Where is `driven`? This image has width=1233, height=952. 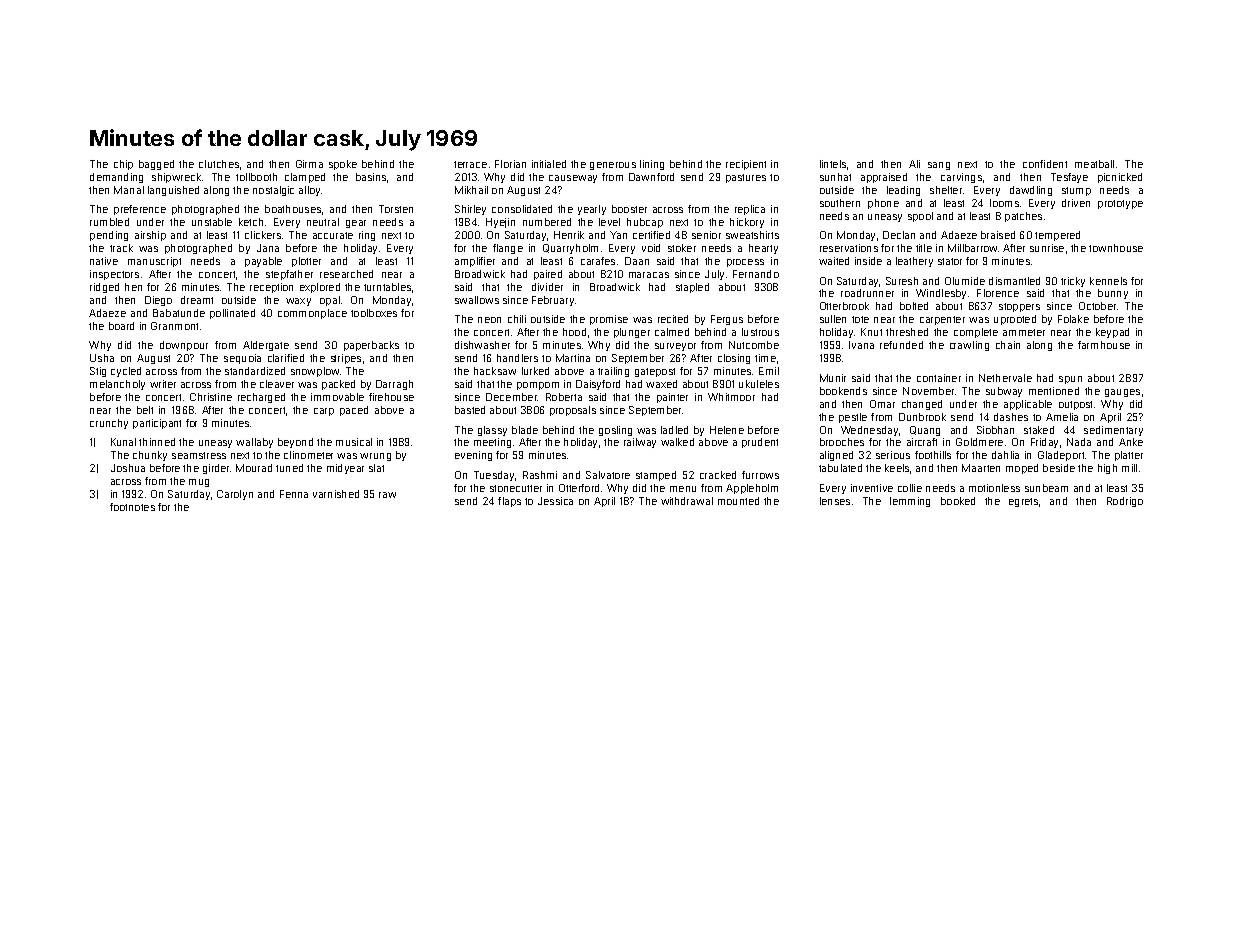 driven is located at coordinates (1076, 203).
